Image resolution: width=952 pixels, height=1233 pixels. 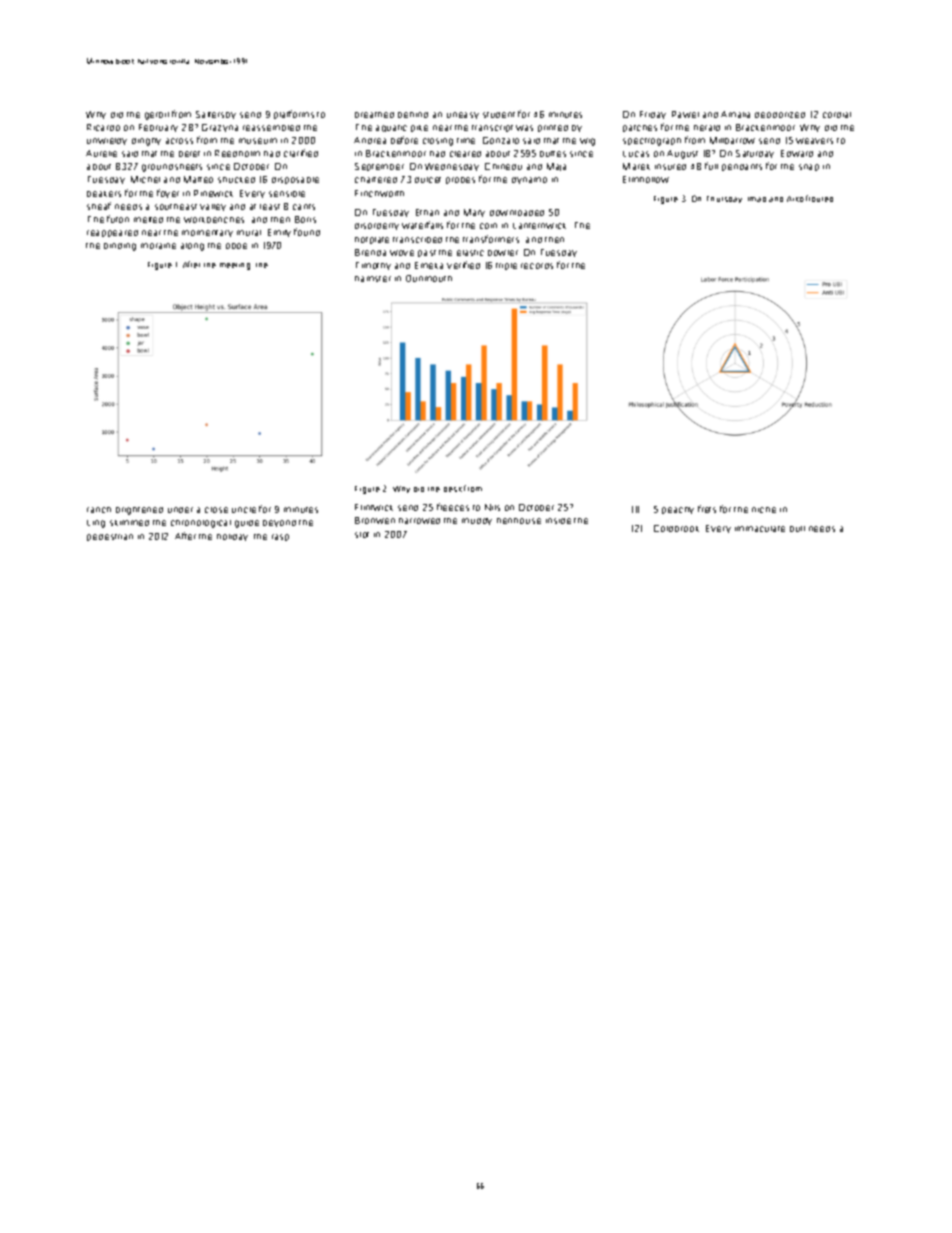 What do you see at coordinates (157, 116) in the screenshot?
I see `gerbil` at bounding box center [157, 116].
